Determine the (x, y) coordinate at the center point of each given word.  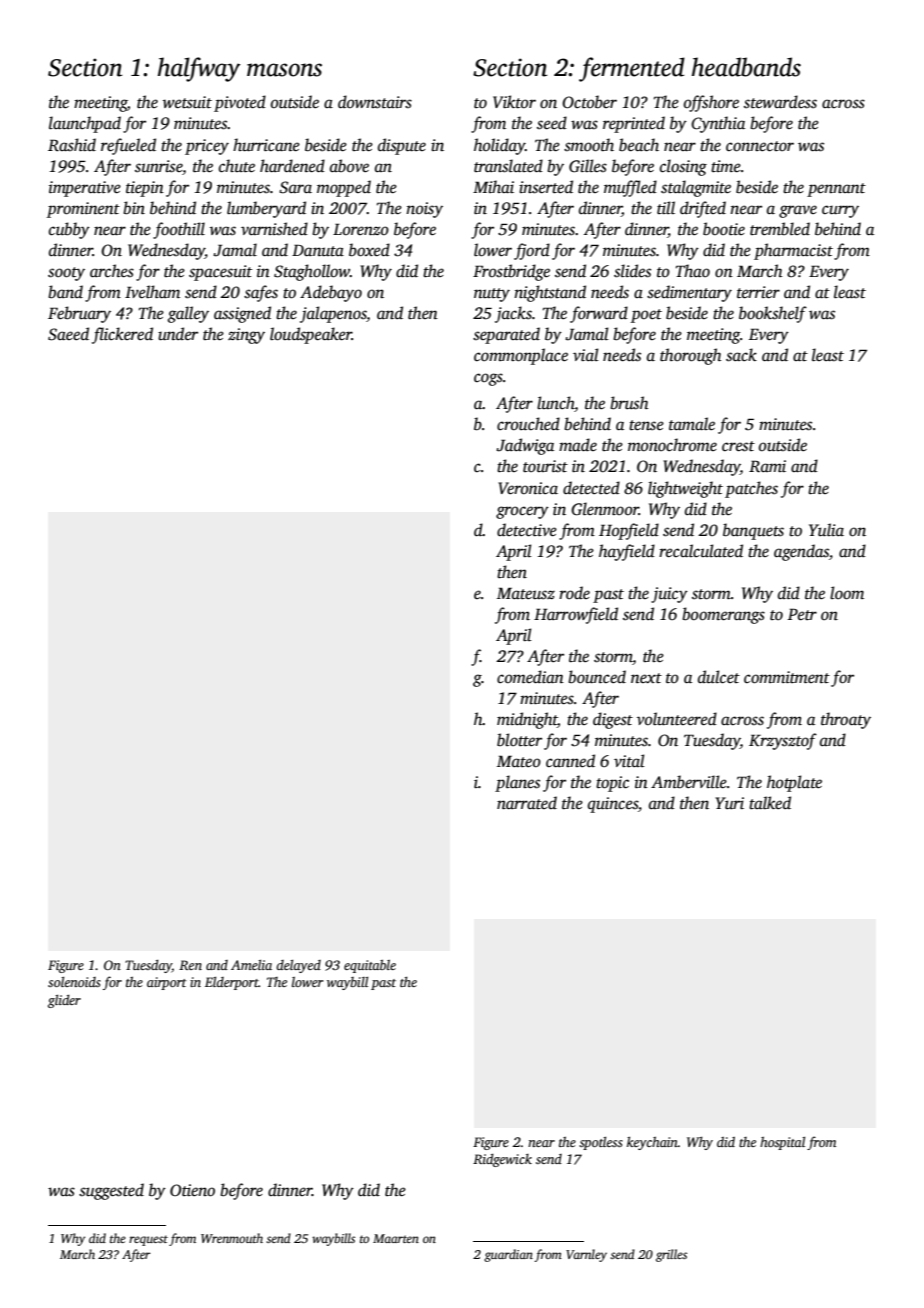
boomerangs (723, 615)
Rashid (72, 145)
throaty (846, 720)
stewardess (780, 102)
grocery (522, 512)
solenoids (74, 982)
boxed (369, 250)
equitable (370, 966)
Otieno (192, 1190)
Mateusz (526, 593)
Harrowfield (576, 615)
